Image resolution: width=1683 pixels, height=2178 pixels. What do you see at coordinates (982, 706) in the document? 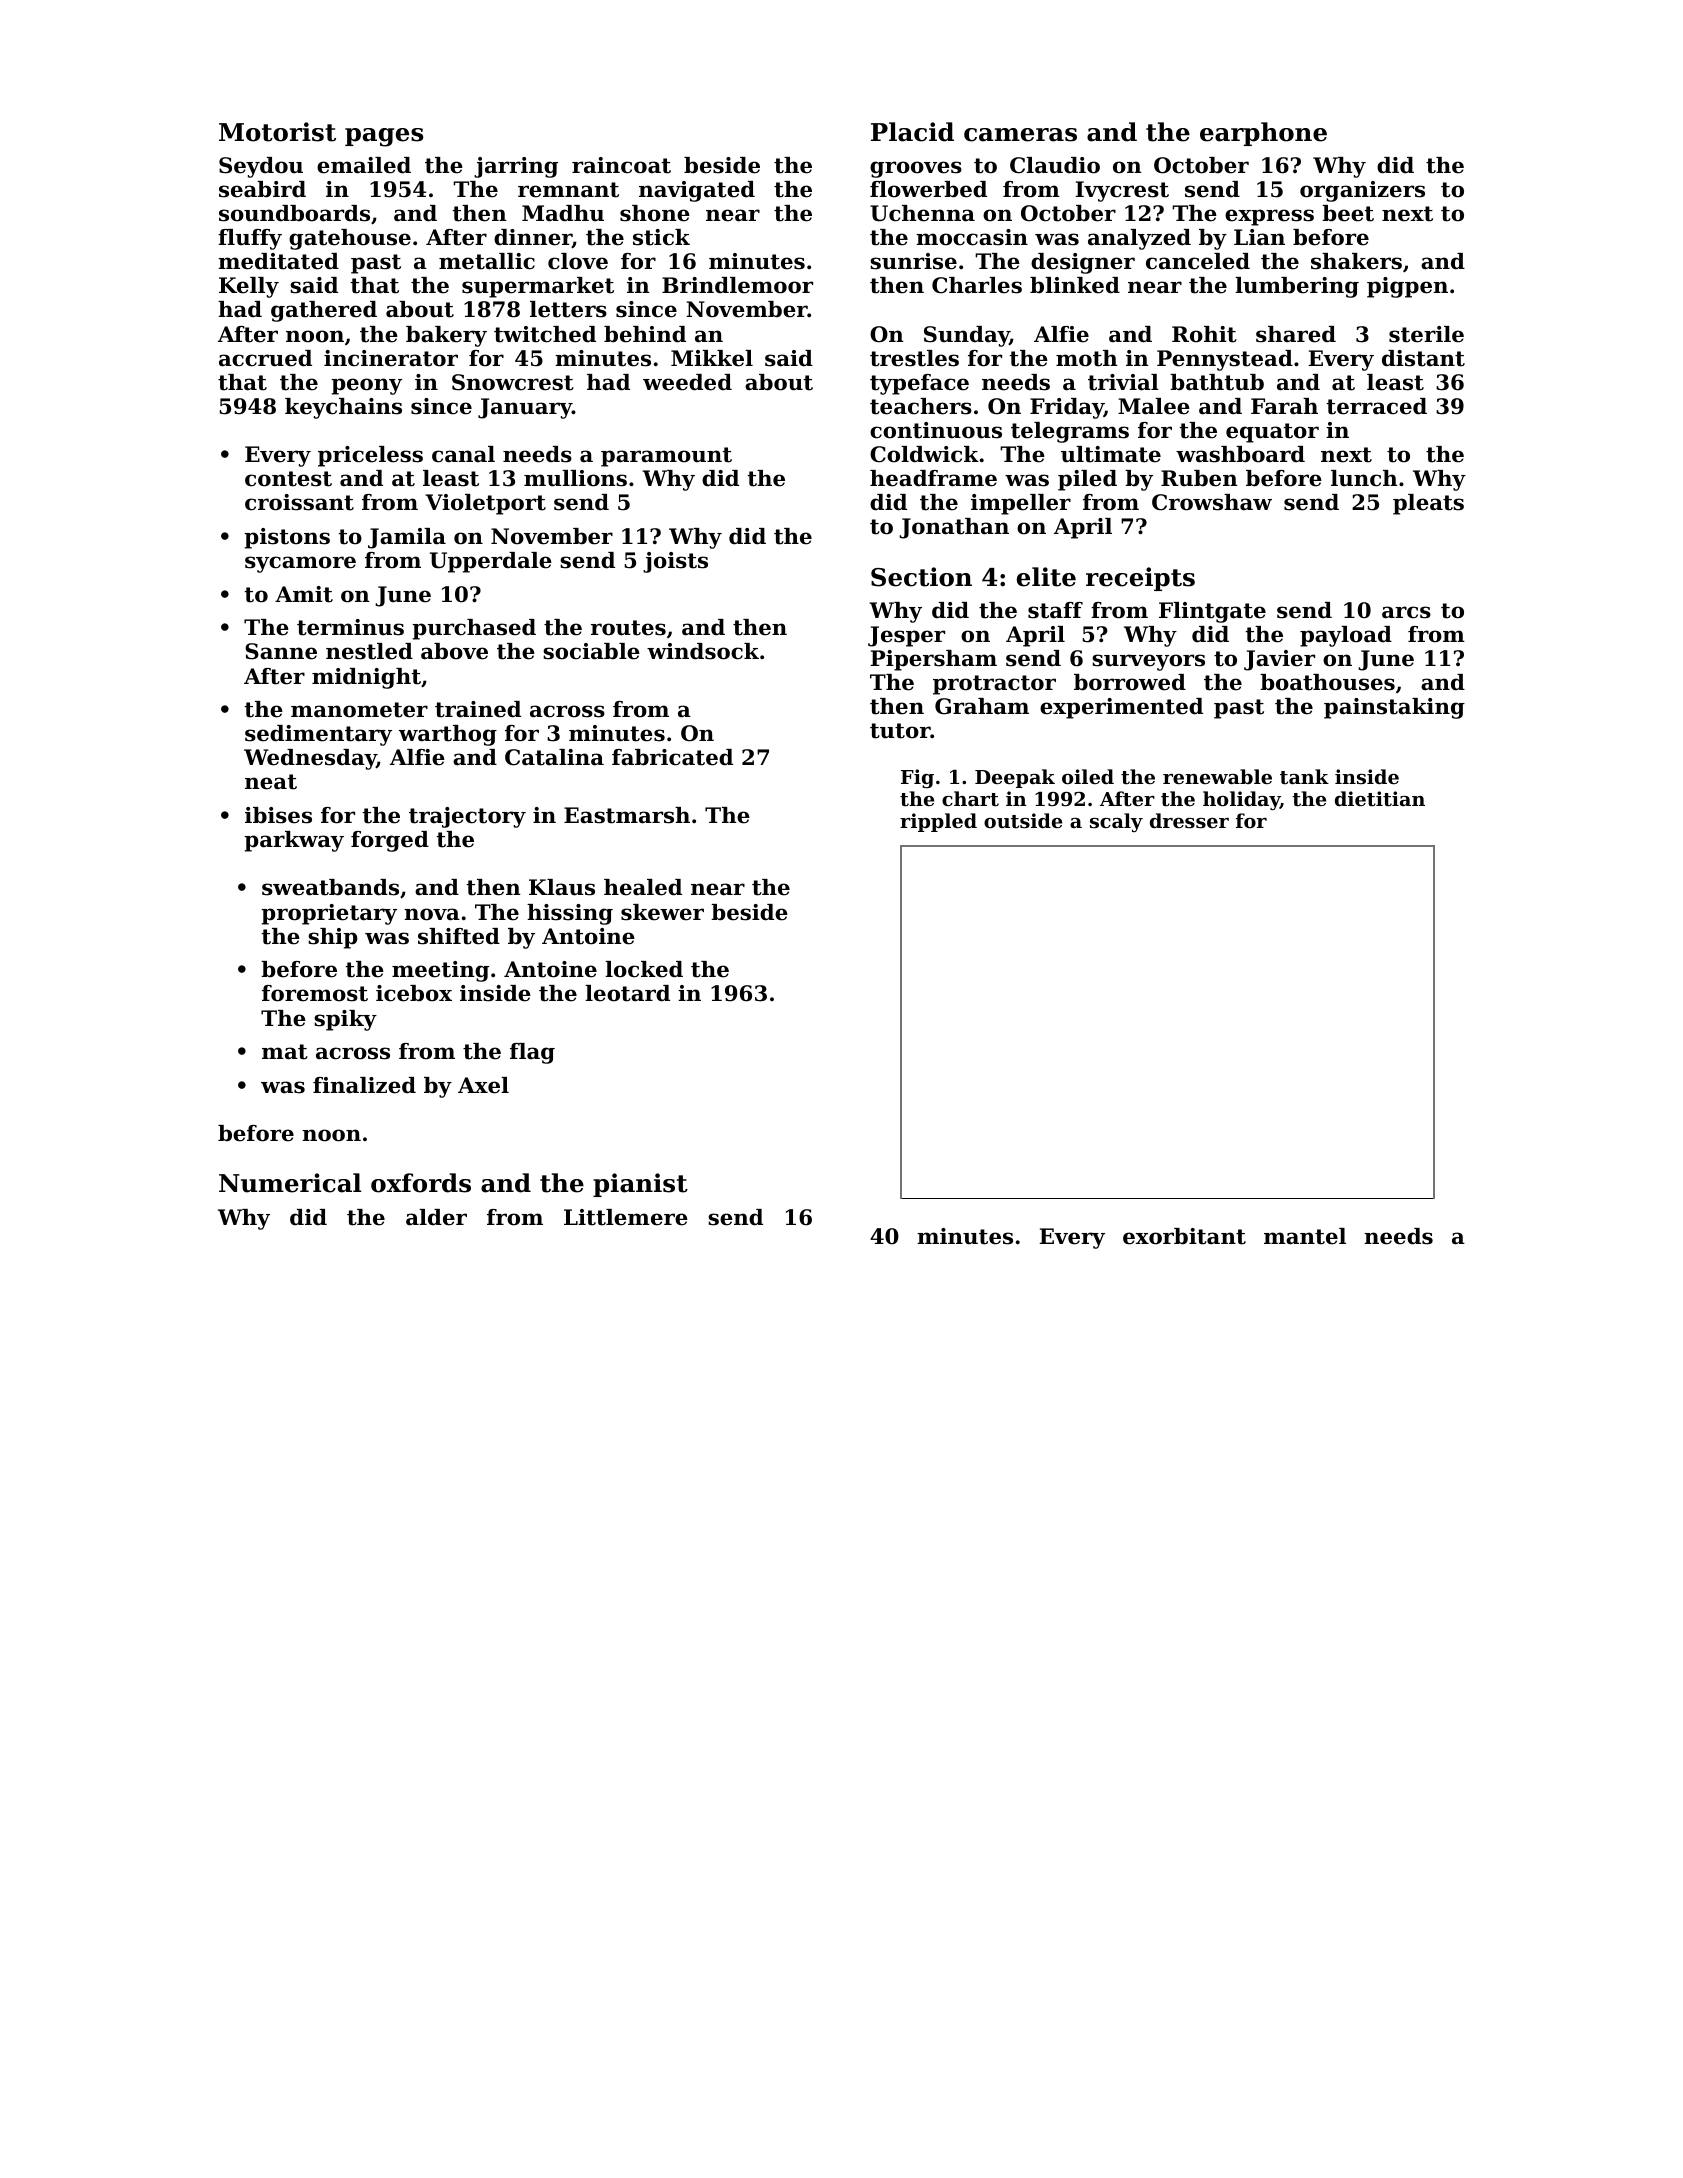
I see `Graham` at bounding box center [982, 706].
